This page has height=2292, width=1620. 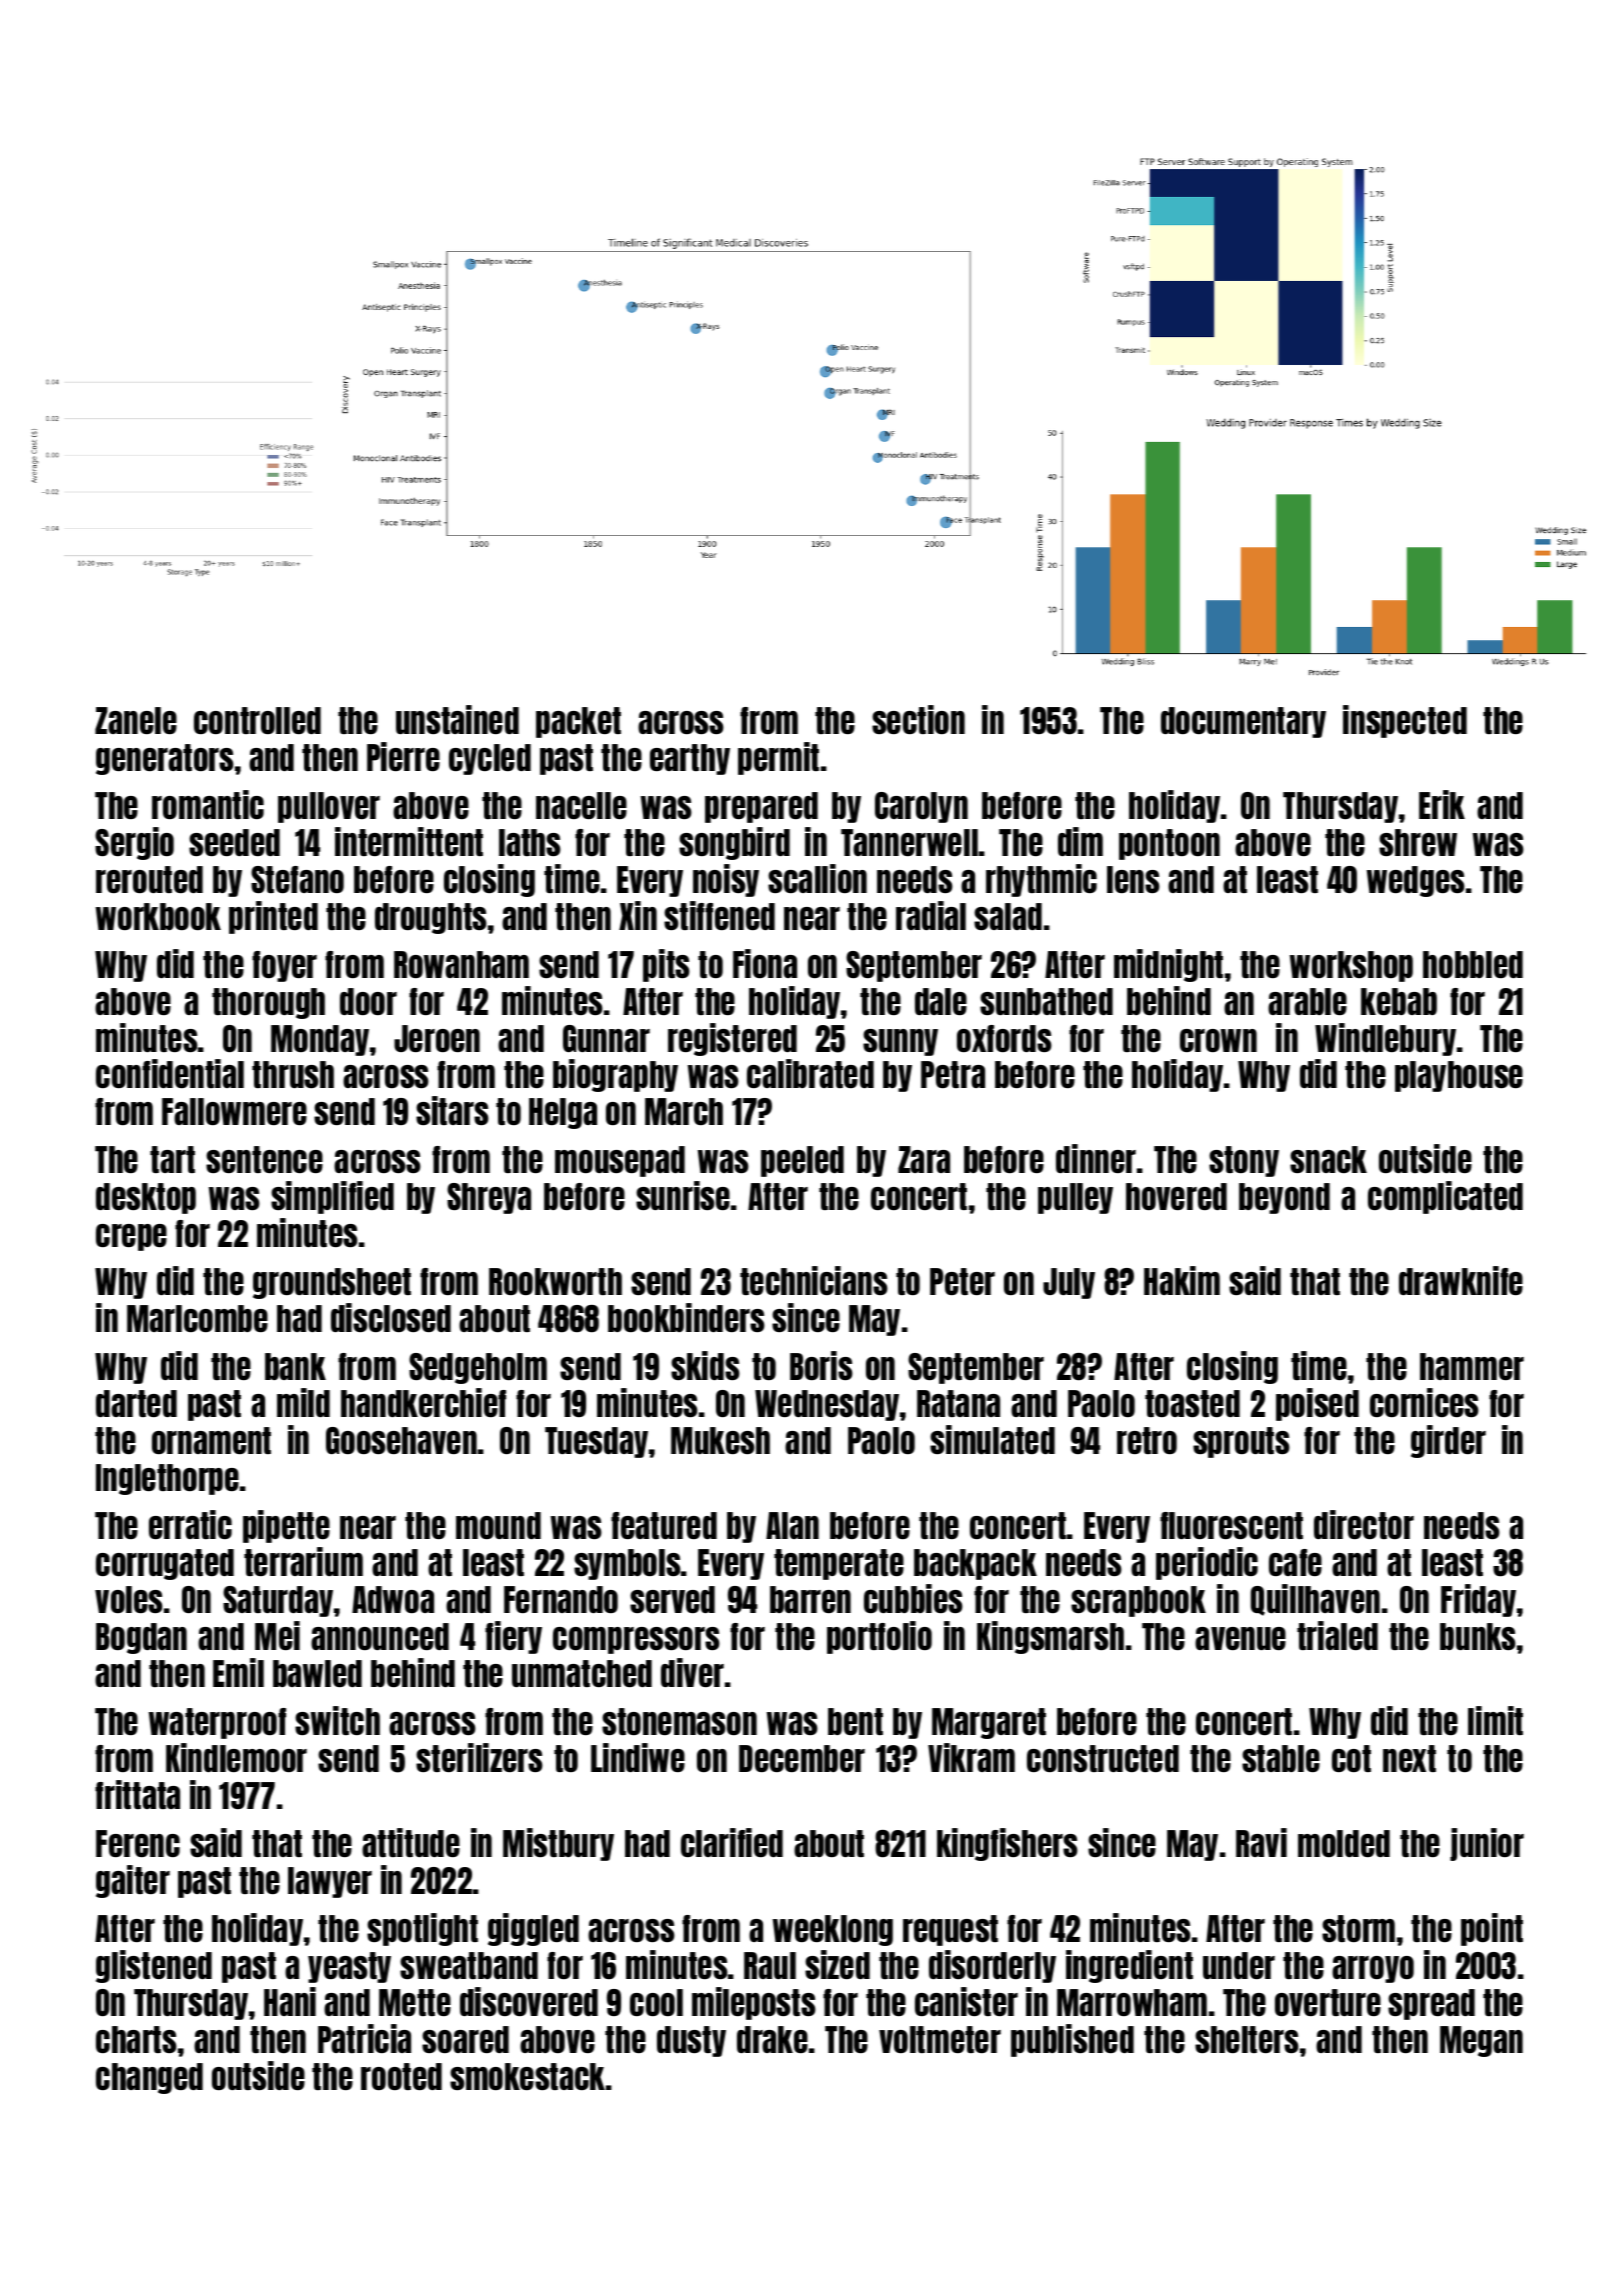 I want to click on section, so click(x=918, y=719).
